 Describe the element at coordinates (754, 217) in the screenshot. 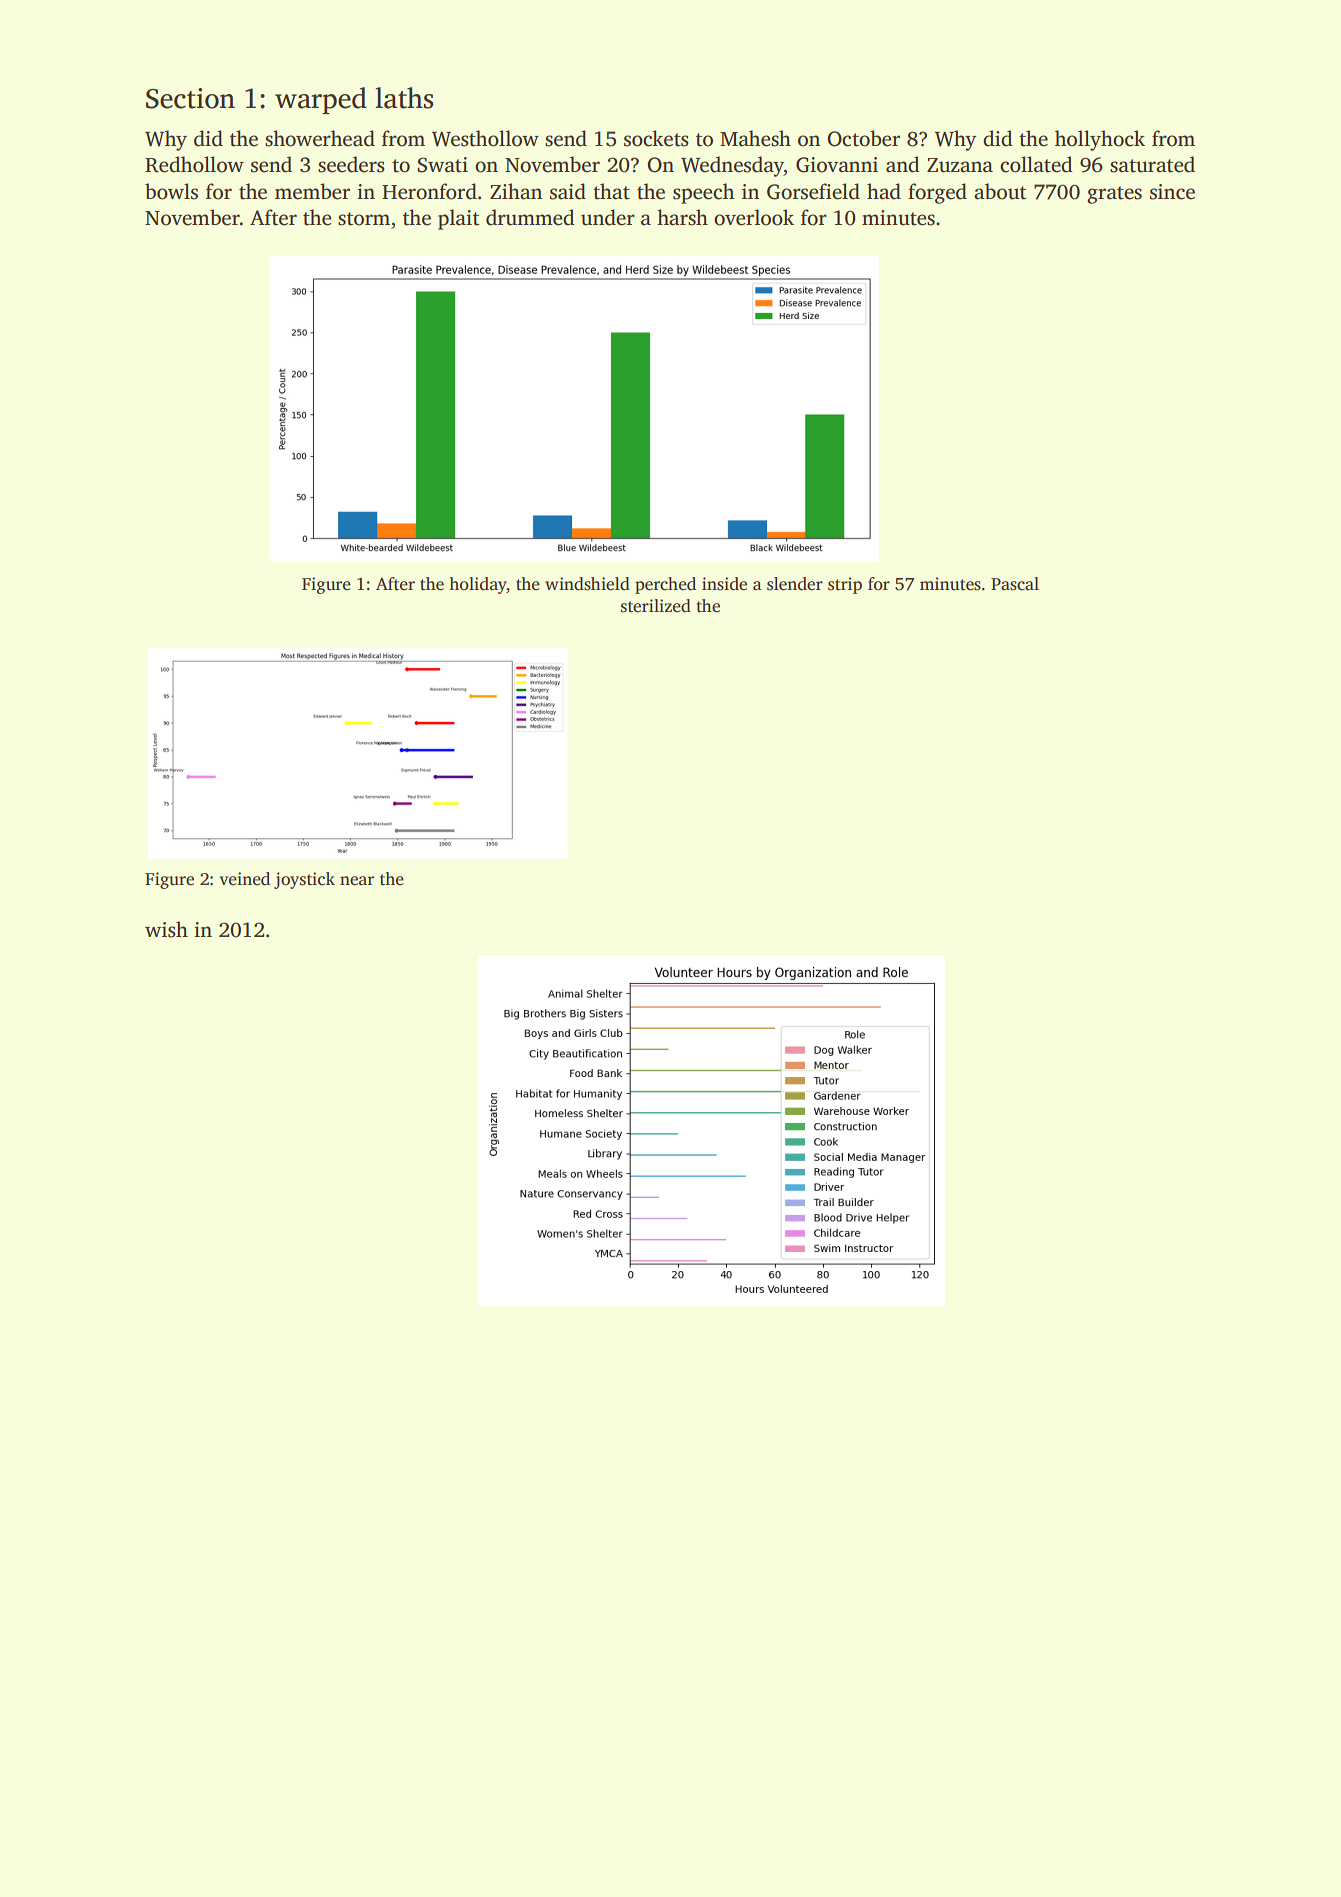

I see `overlook` at that location.
